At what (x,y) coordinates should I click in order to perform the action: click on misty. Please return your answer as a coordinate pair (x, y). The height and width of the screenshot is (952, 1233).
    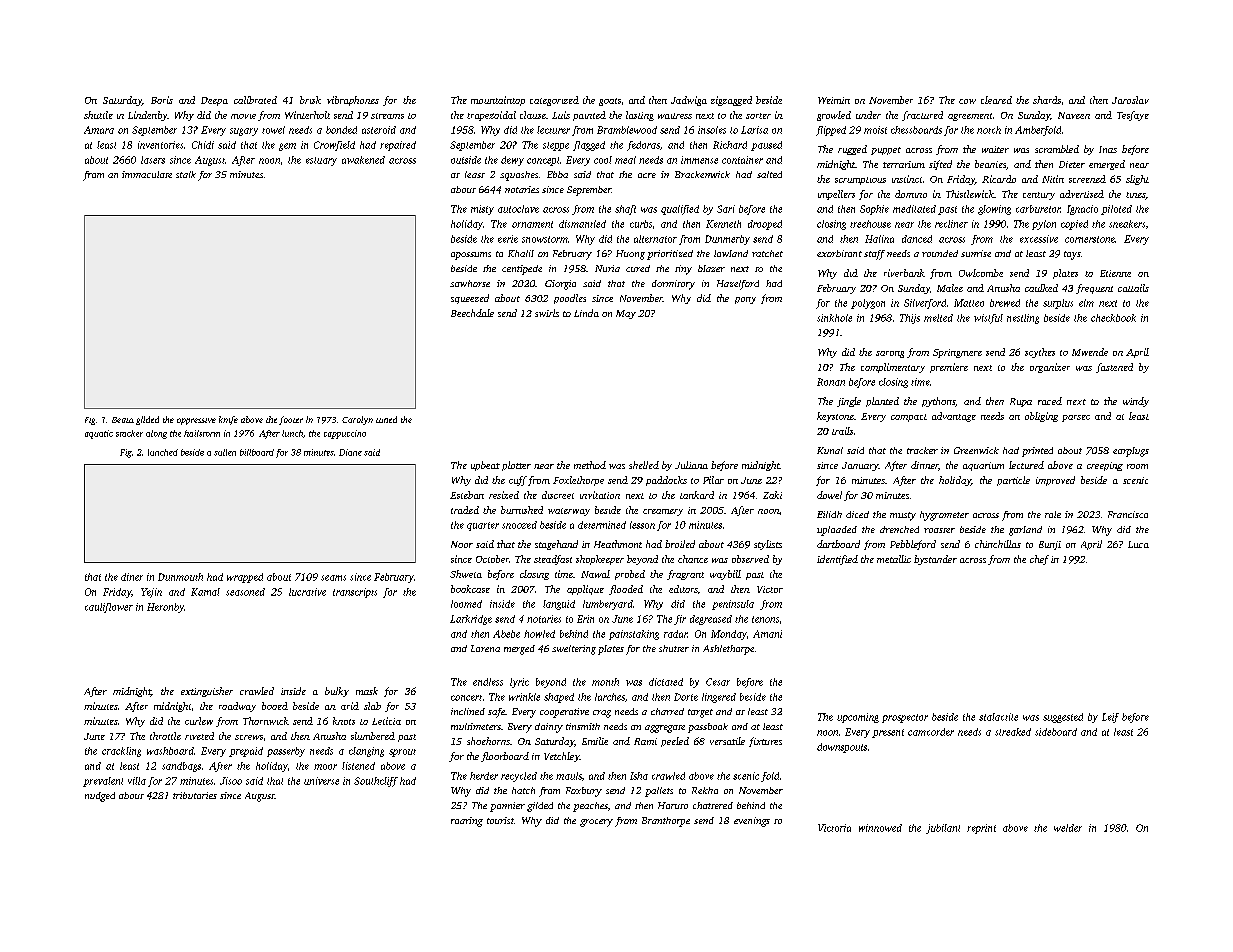
    Looking at the image, I should click on (482, 210).
